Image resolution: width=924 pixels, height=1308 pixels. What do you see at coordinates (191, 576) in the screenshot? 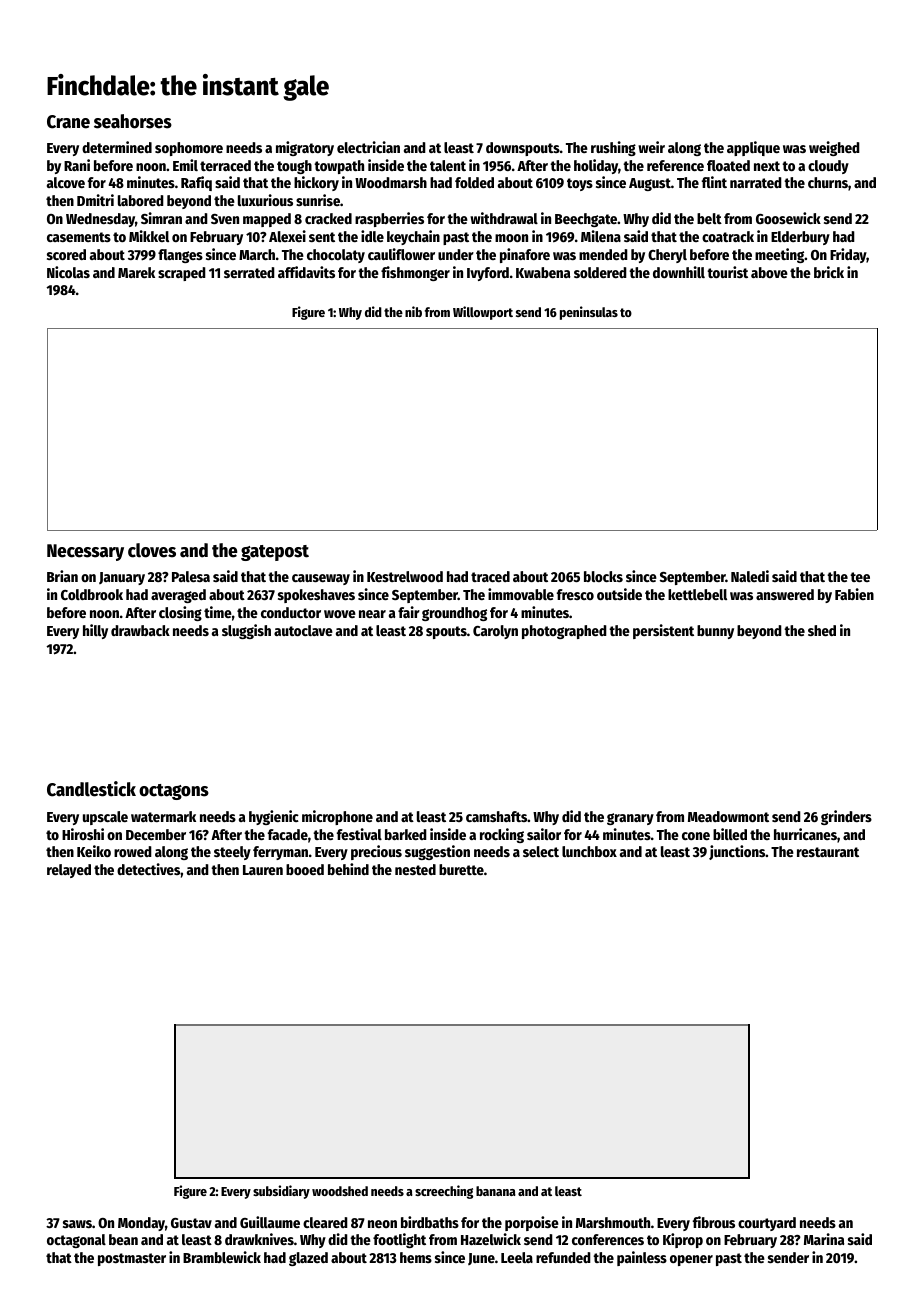
I see `Palesa` at bounding box center [191, 576].
